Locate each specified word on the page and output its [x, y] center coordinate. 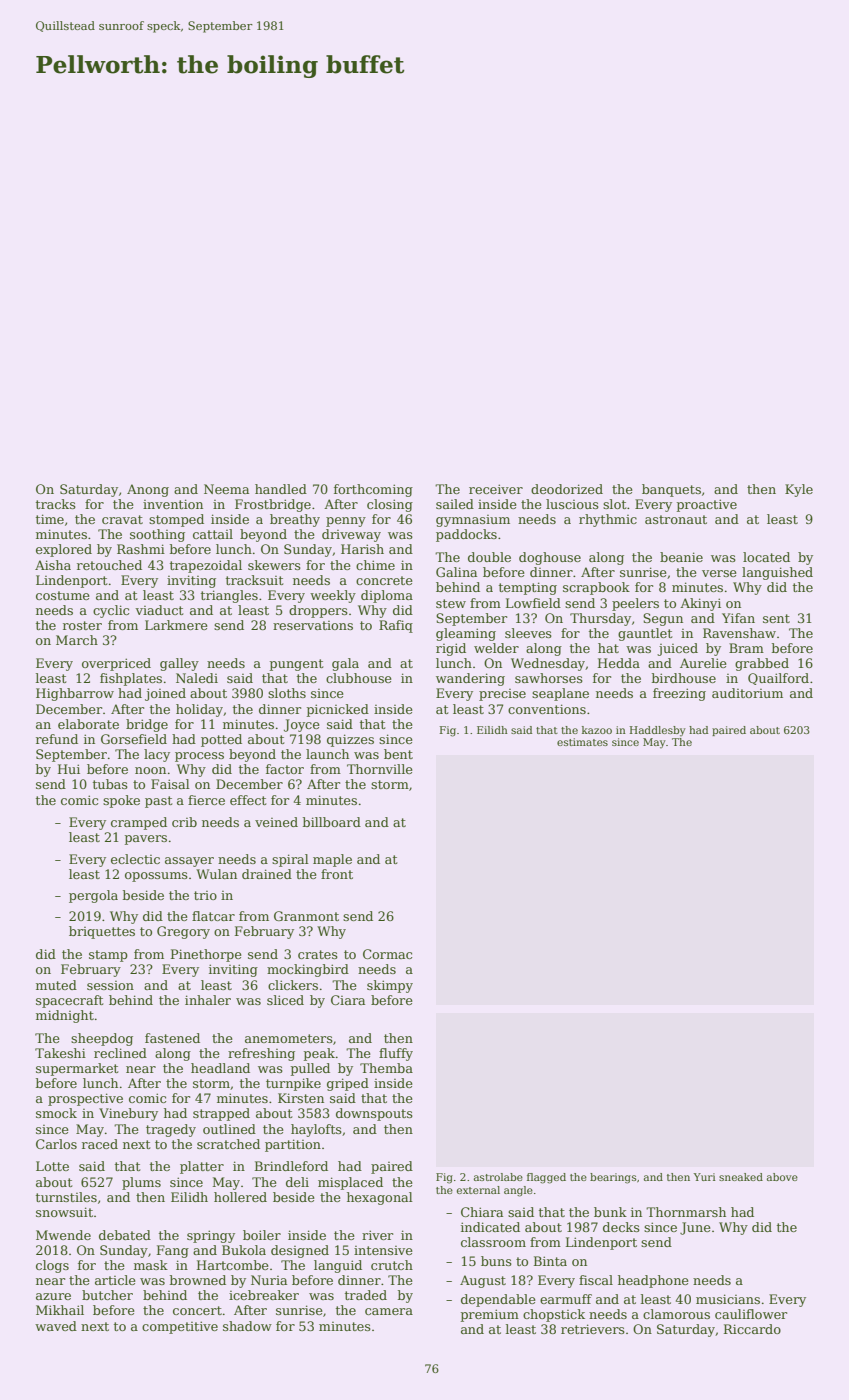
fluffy [396, 1054]
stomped [176, 520]
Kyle [799, 490]
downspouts [374, 1114]
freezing [679, 694]
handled [281, 489]
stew [451, 603]
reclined [120, 1053]
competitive [180, 1327]
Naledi [197, 678]
